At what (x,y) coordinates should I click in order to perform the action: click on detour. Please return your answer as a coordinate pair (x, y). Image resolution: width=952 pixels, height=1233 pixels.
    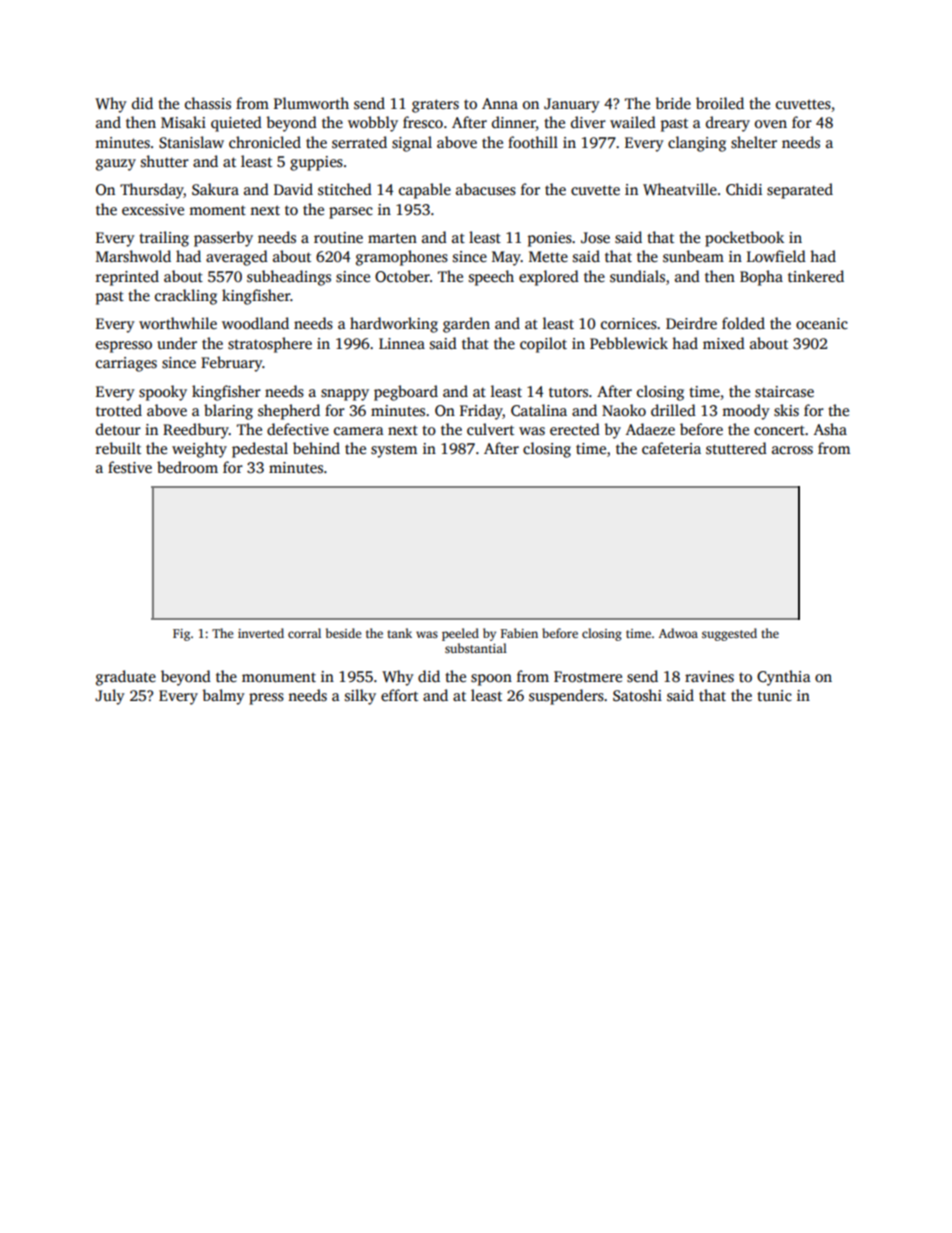
    Looking at the image, I should click on (118, 429).
